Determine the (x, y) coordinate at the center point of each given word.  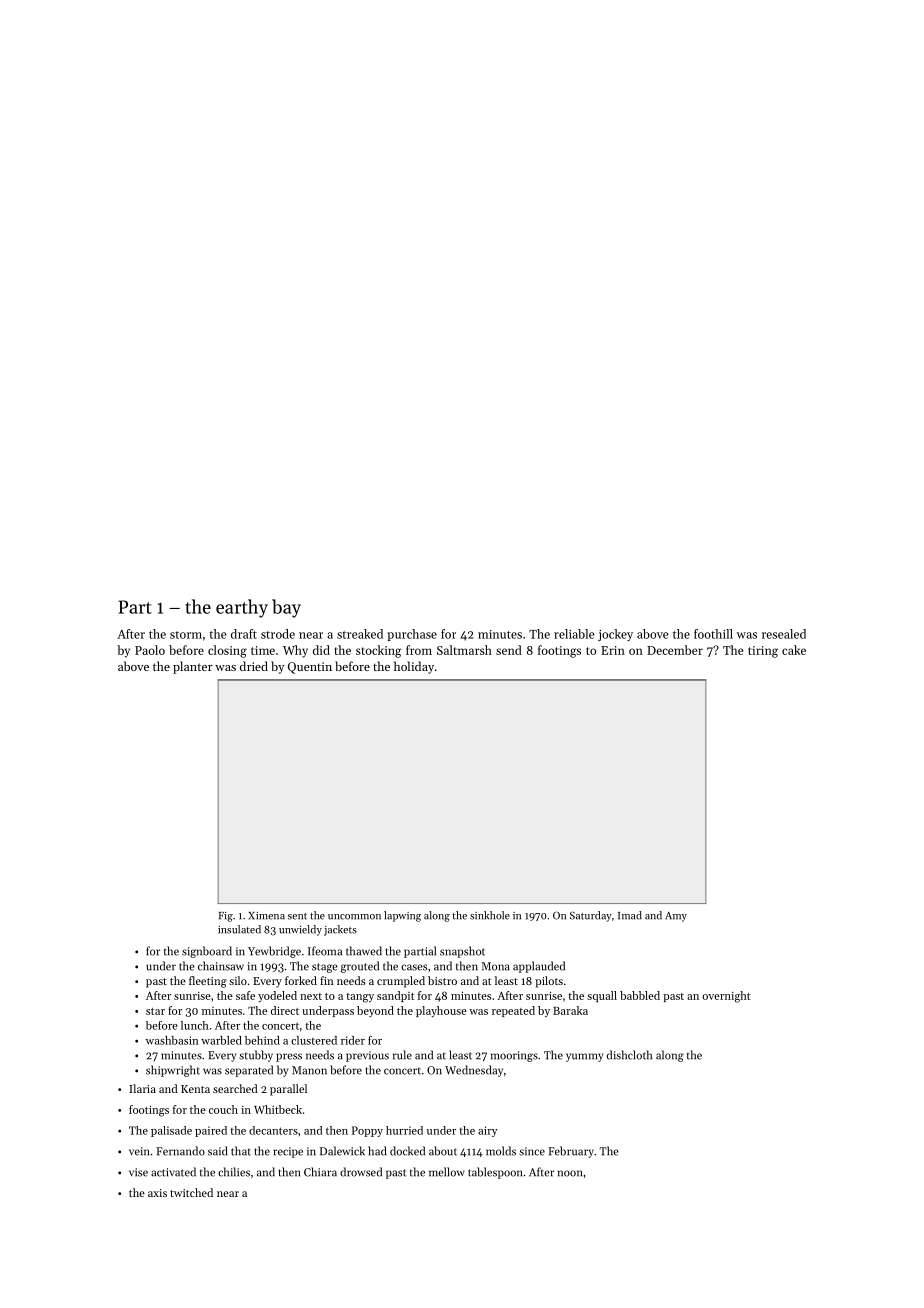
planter (193, 667)
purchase (412, 635)
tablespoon (495, 1173)
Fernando (180, 1151)
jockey (615, 635)
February (571, 1152)
